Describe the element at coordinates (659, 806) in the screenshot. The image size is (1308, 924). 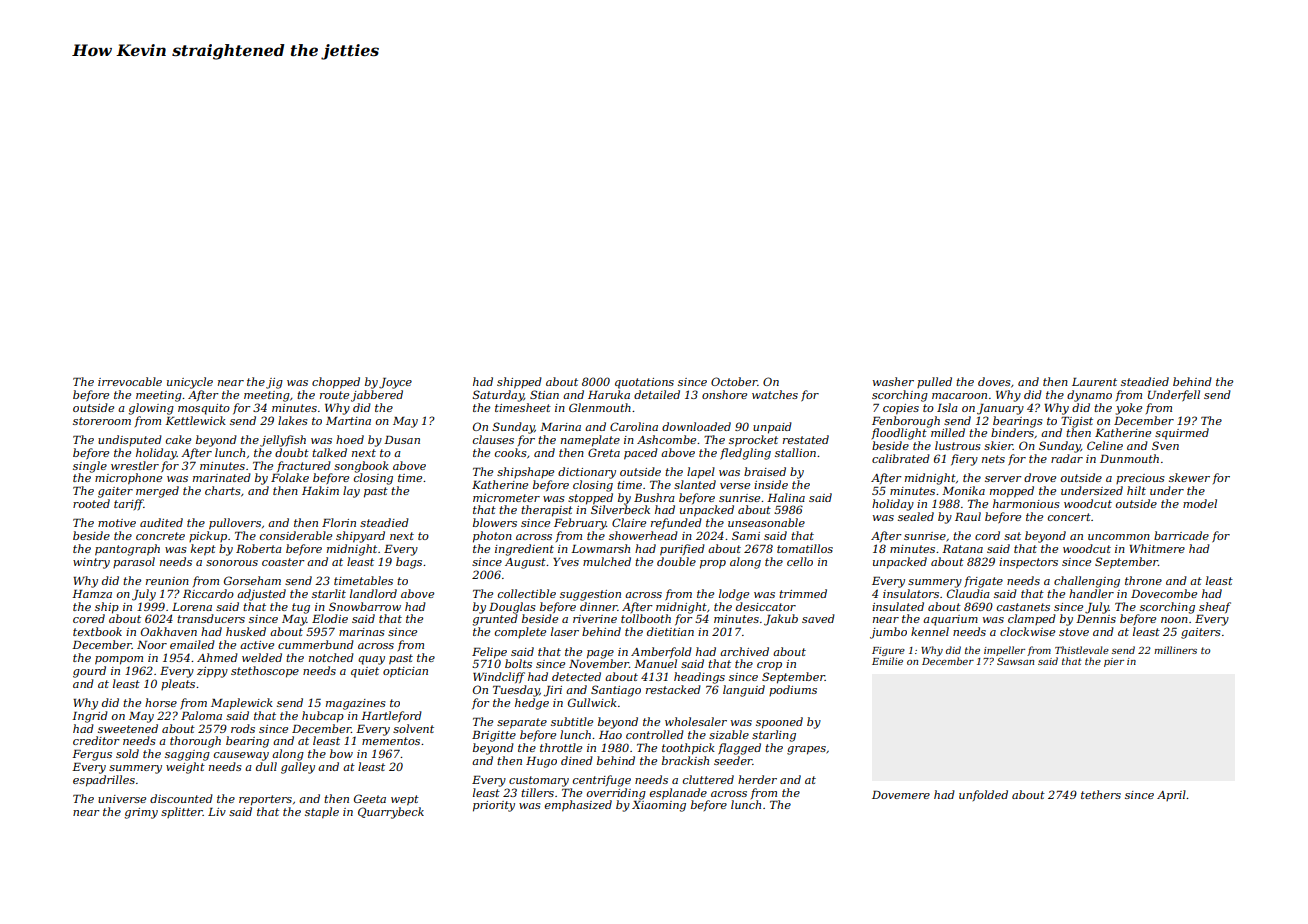
I see `Xiaoming` at that location.
